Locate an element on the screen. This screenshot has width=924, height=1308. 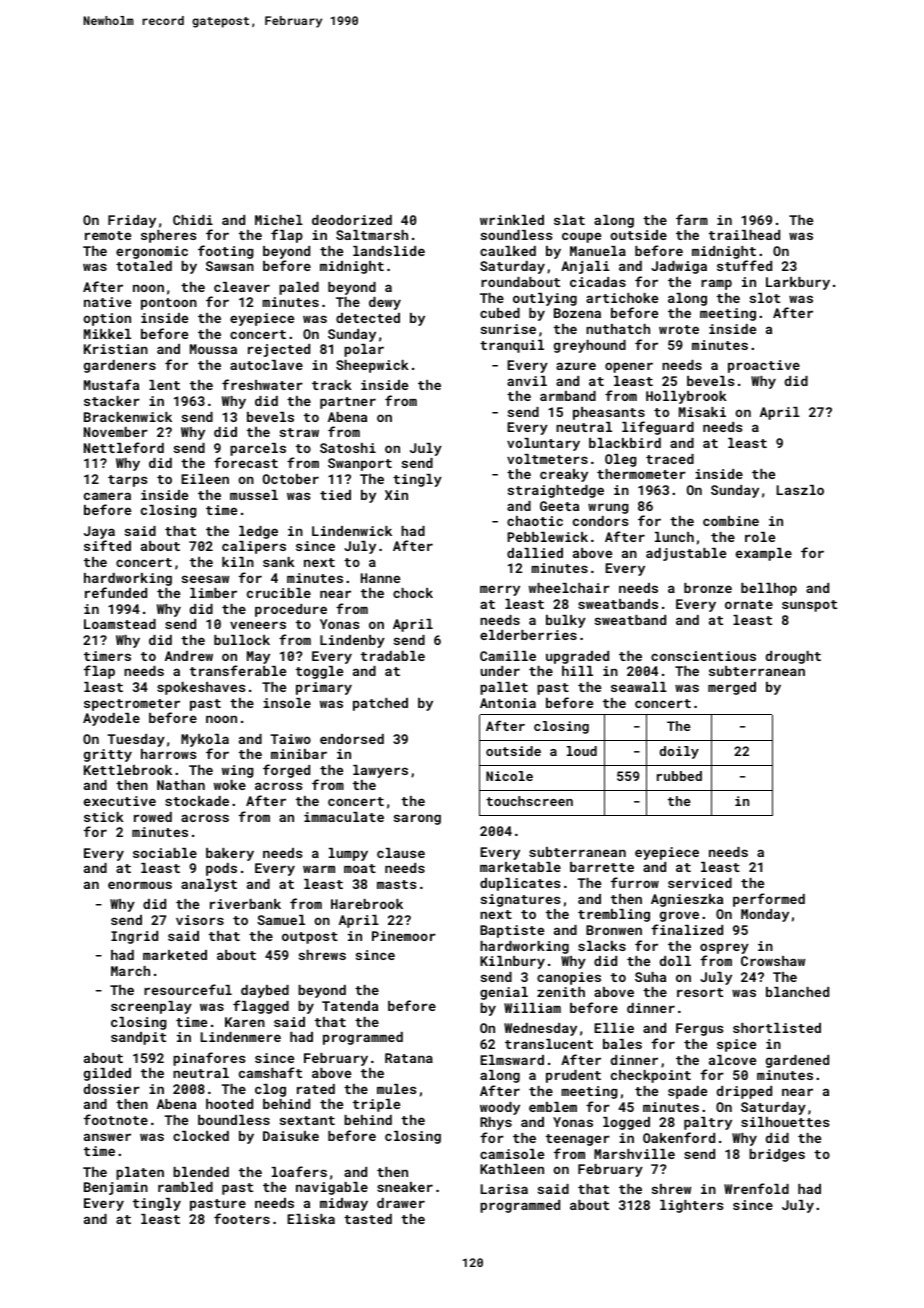
slat is located at coordinates (569, 220).
